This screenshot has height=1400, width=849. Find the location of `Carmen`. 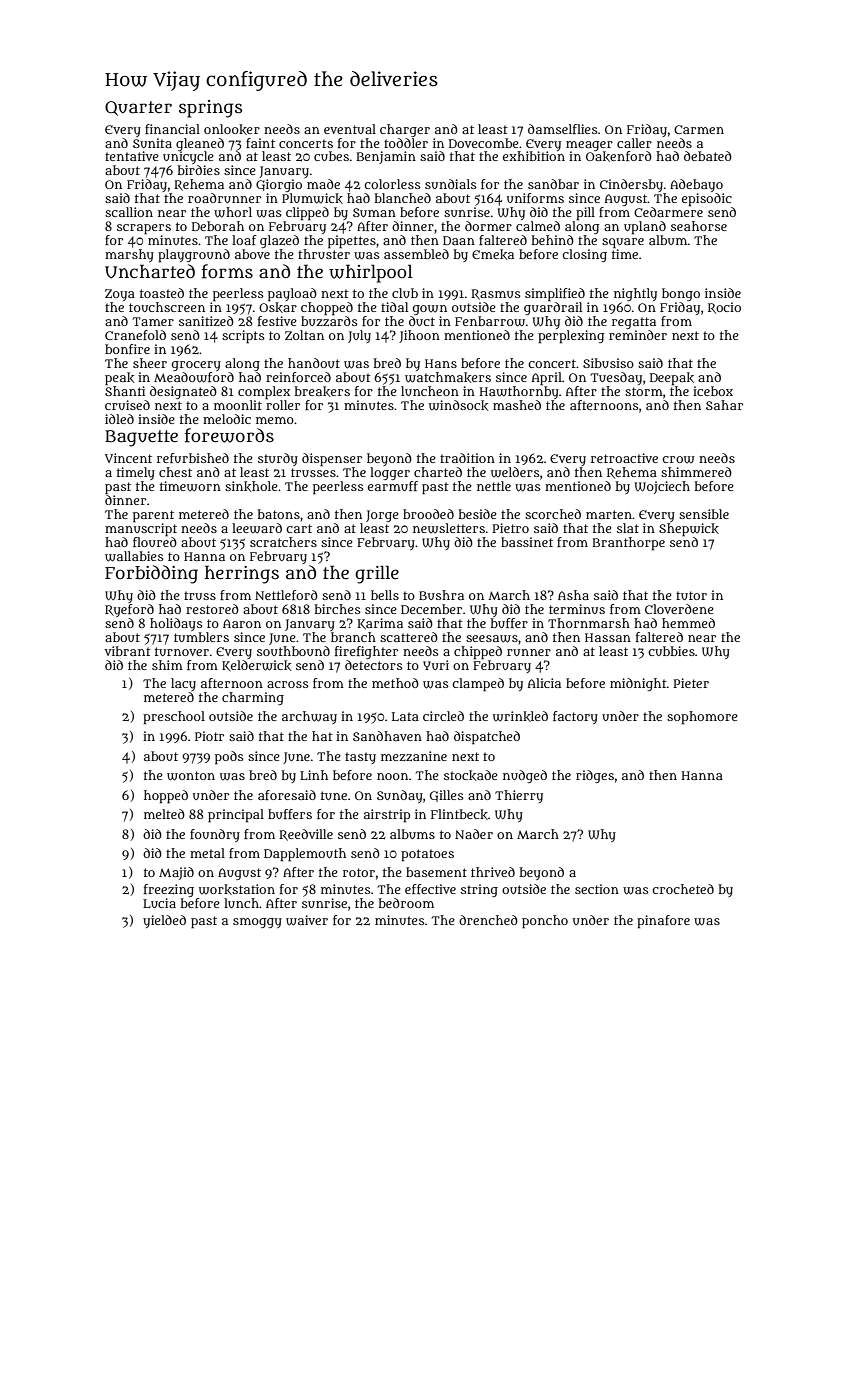

Carmen is located at coordinates (699, 129).
